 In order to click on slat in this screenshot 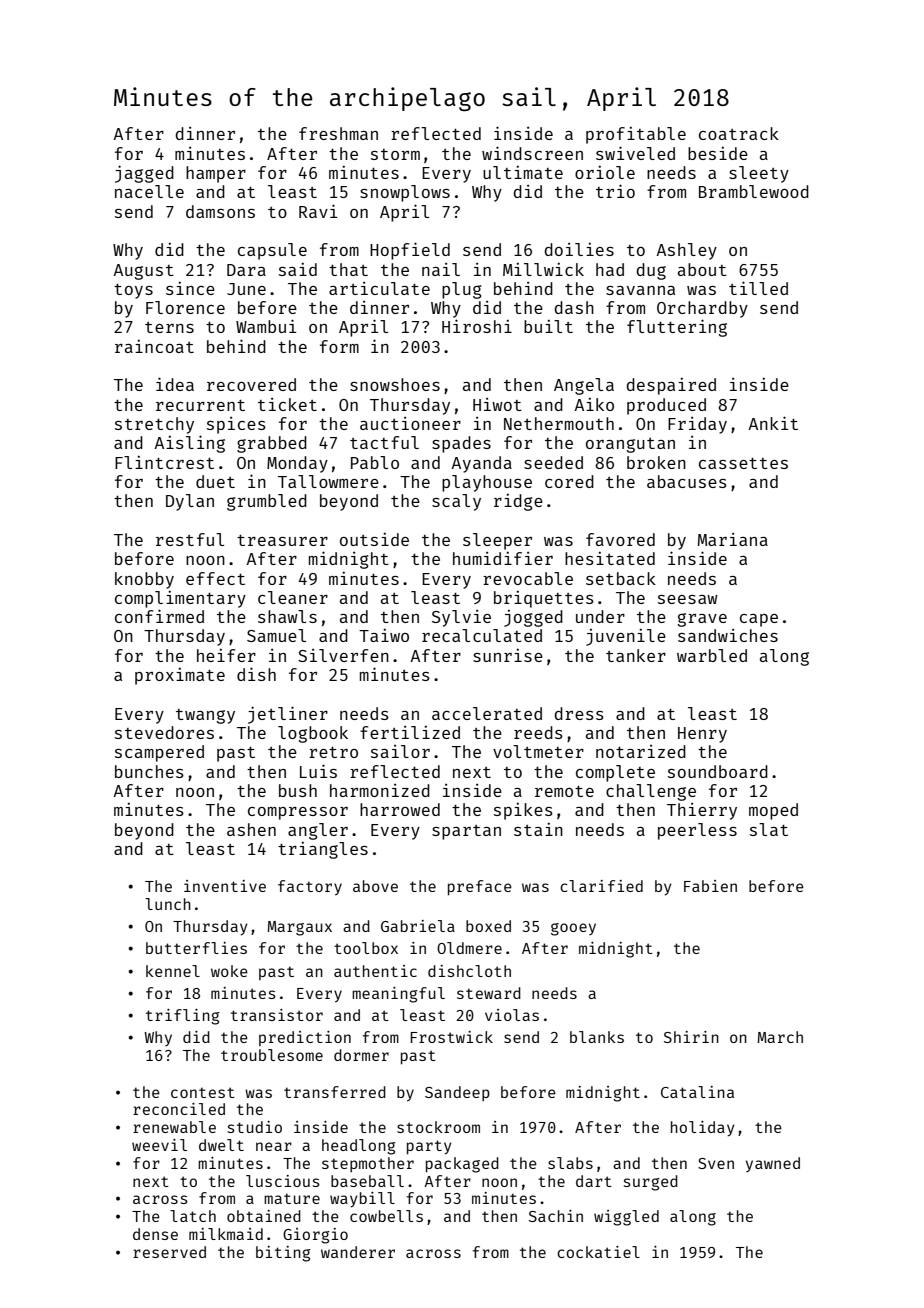, I will do `click(769, 829)`.
